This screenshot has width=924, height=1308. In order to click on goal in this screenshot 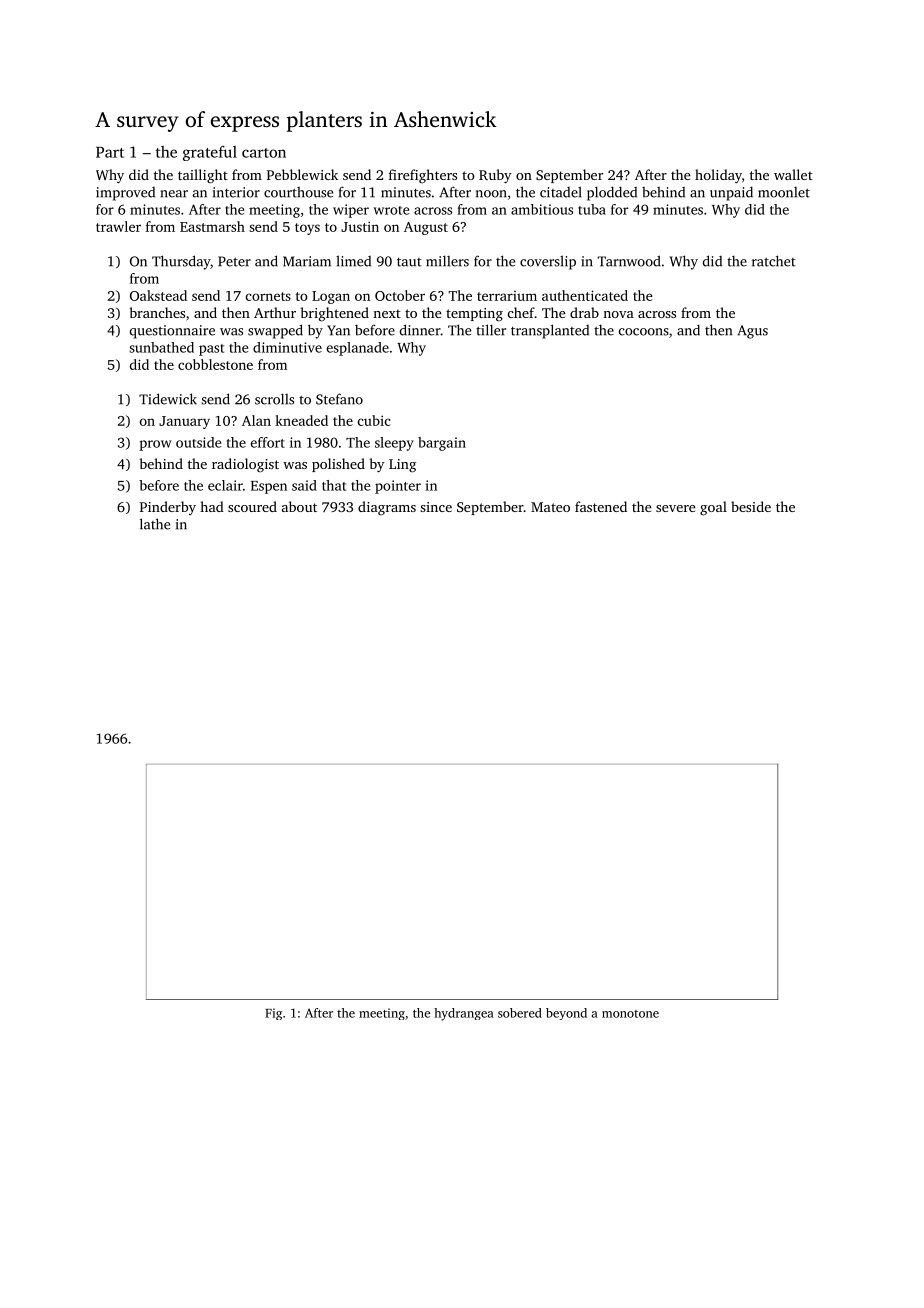, I will do `click(713, 508)`.
